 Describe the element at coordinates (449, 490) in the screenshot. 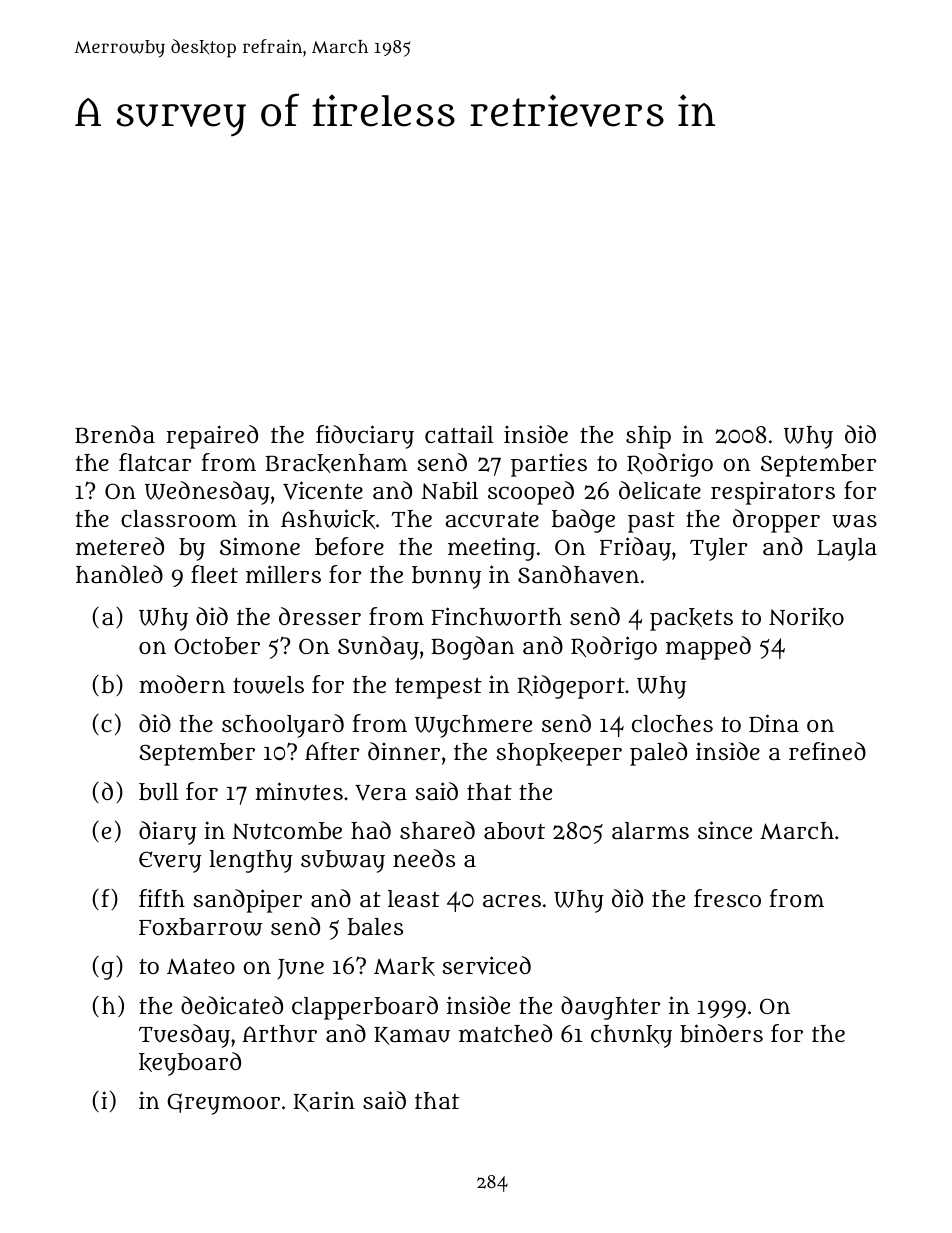

I see `Nabil` at that location.
